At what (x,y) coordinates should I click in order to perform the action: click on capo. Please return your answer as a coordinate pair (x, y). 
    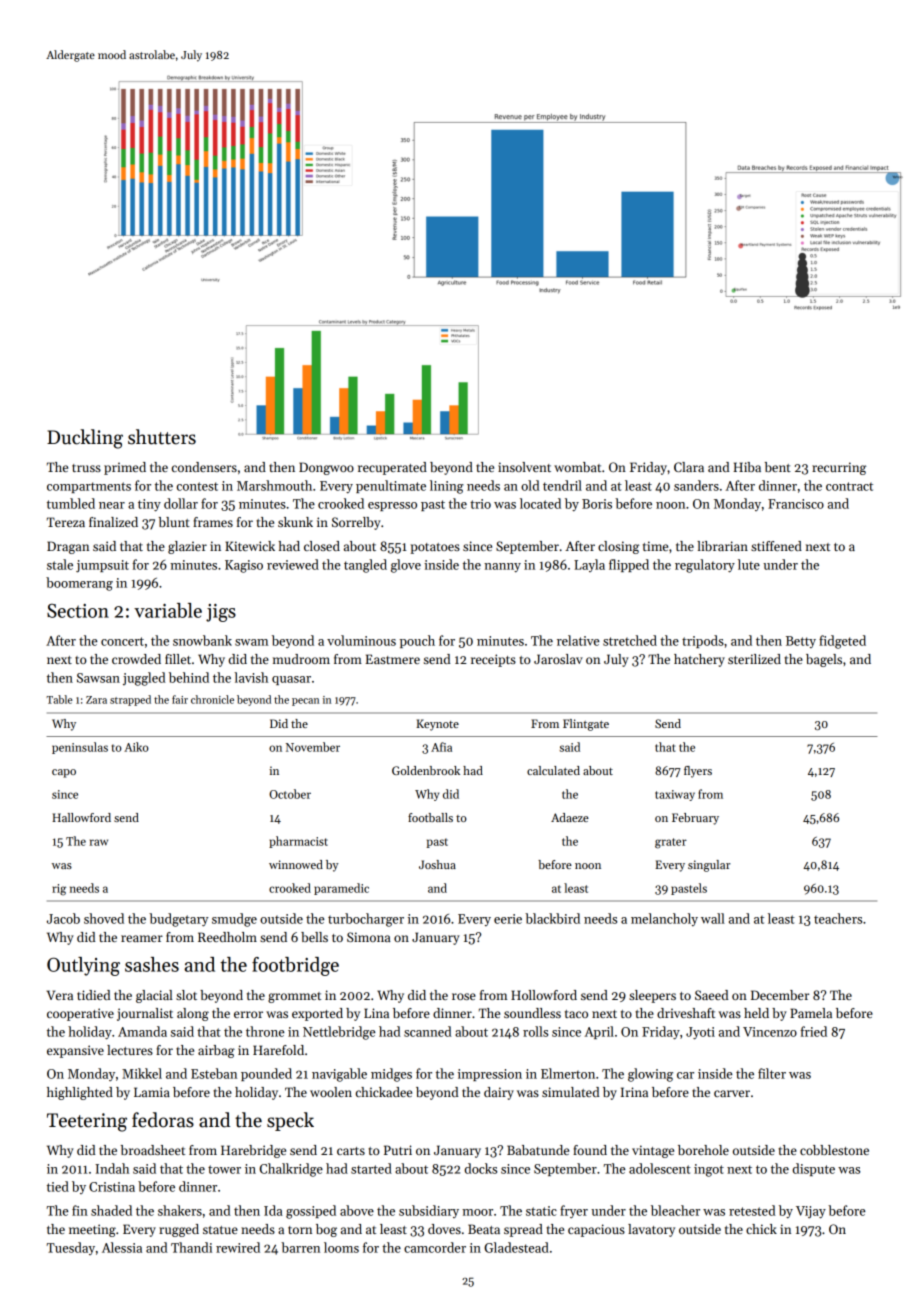
    Looking at the image, I should click on (64, 773).
